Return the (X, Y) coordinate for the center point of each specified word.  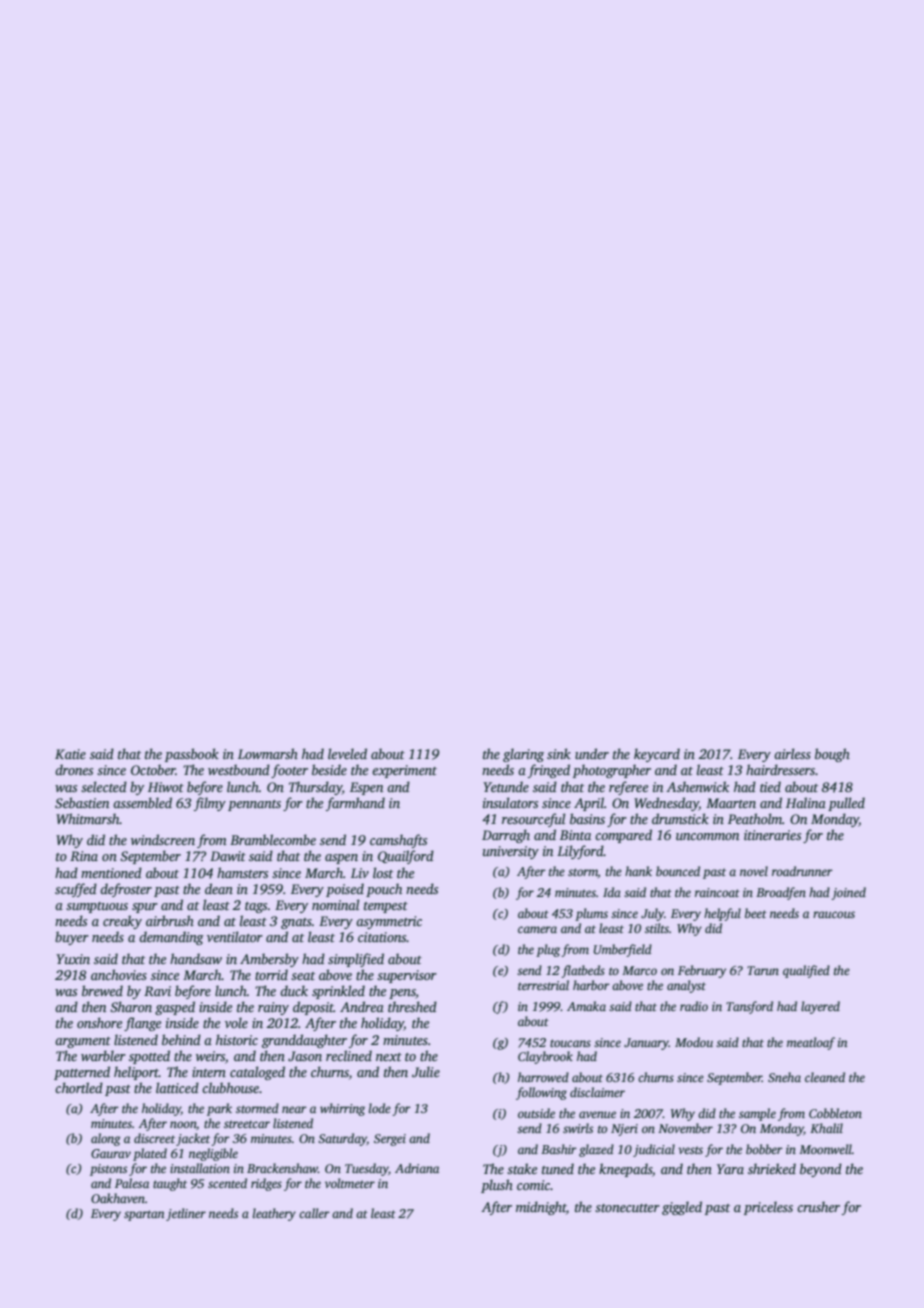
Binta (575, 835)
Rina (84, 856)
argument (83, 1042)
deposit (313, 1008)
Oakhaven (118, 1198)
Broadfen (781, 893)
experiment (404, 771)
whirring (342, 1109)
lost (383, 872)
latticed (177, 1087)
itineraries (772, 835)
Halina (806, 802)
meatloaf (811, 1043)
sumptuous (97, 907)
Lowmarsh (268, 753)
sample (757, 1114)
